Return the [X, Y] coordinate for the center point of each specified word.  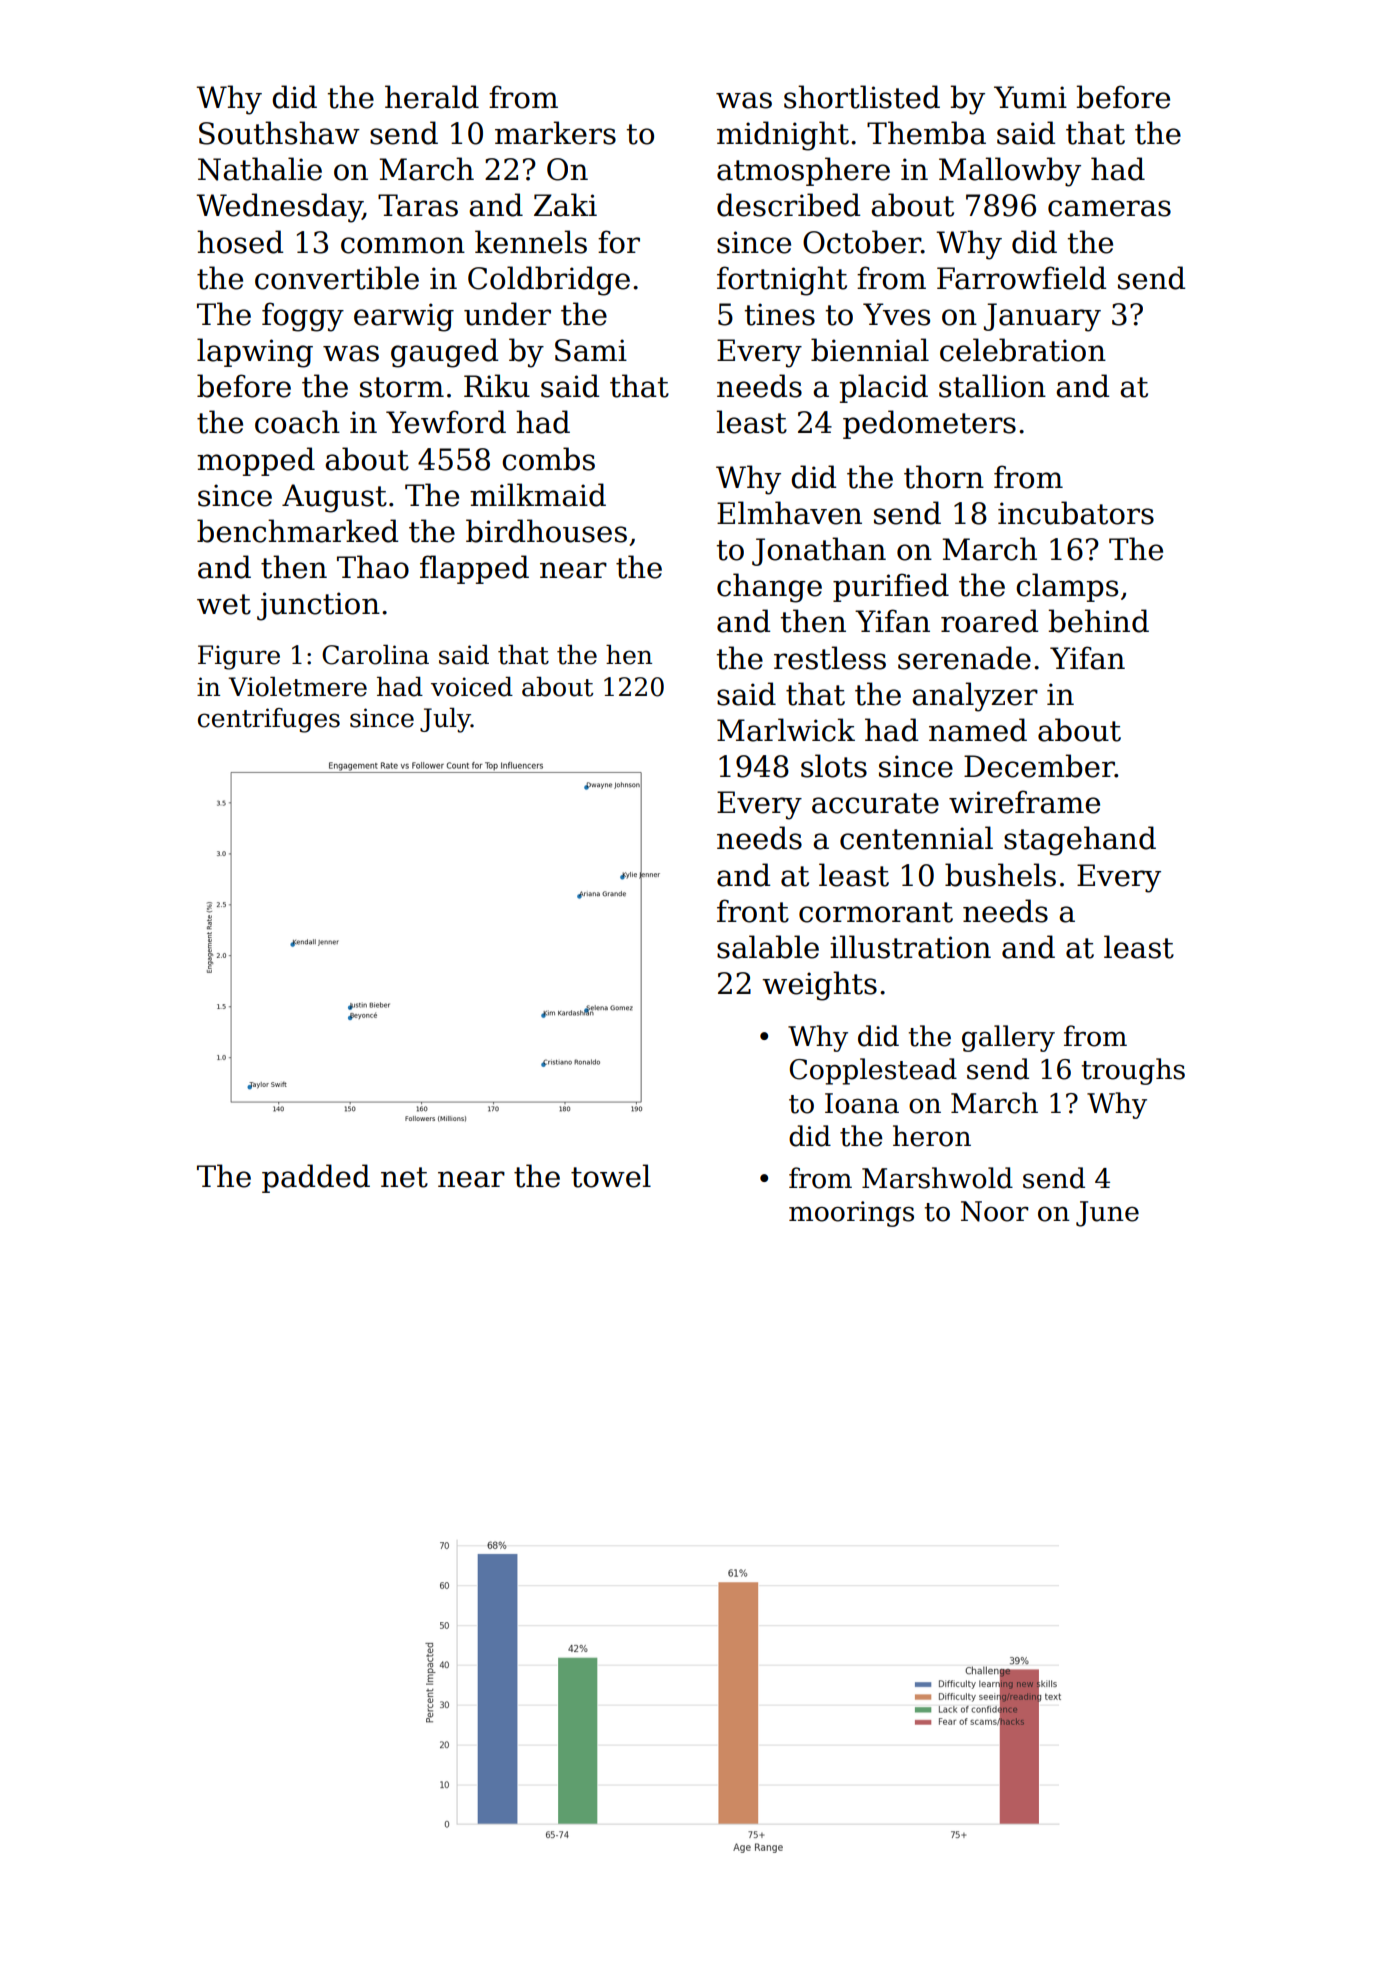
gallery [1008, 1038]
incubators [1076, 513]
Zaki [565, 205]
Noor [995, 1211]
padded [316, 1178]
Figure [239, 657]
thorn [944, 477]
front [753, 911]
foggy [303, 317]
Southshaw [279, 133]
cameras [1109, 208]
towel [611, 1176]
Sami [591, 350]
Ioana [862, 1103]
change [769, 588]
